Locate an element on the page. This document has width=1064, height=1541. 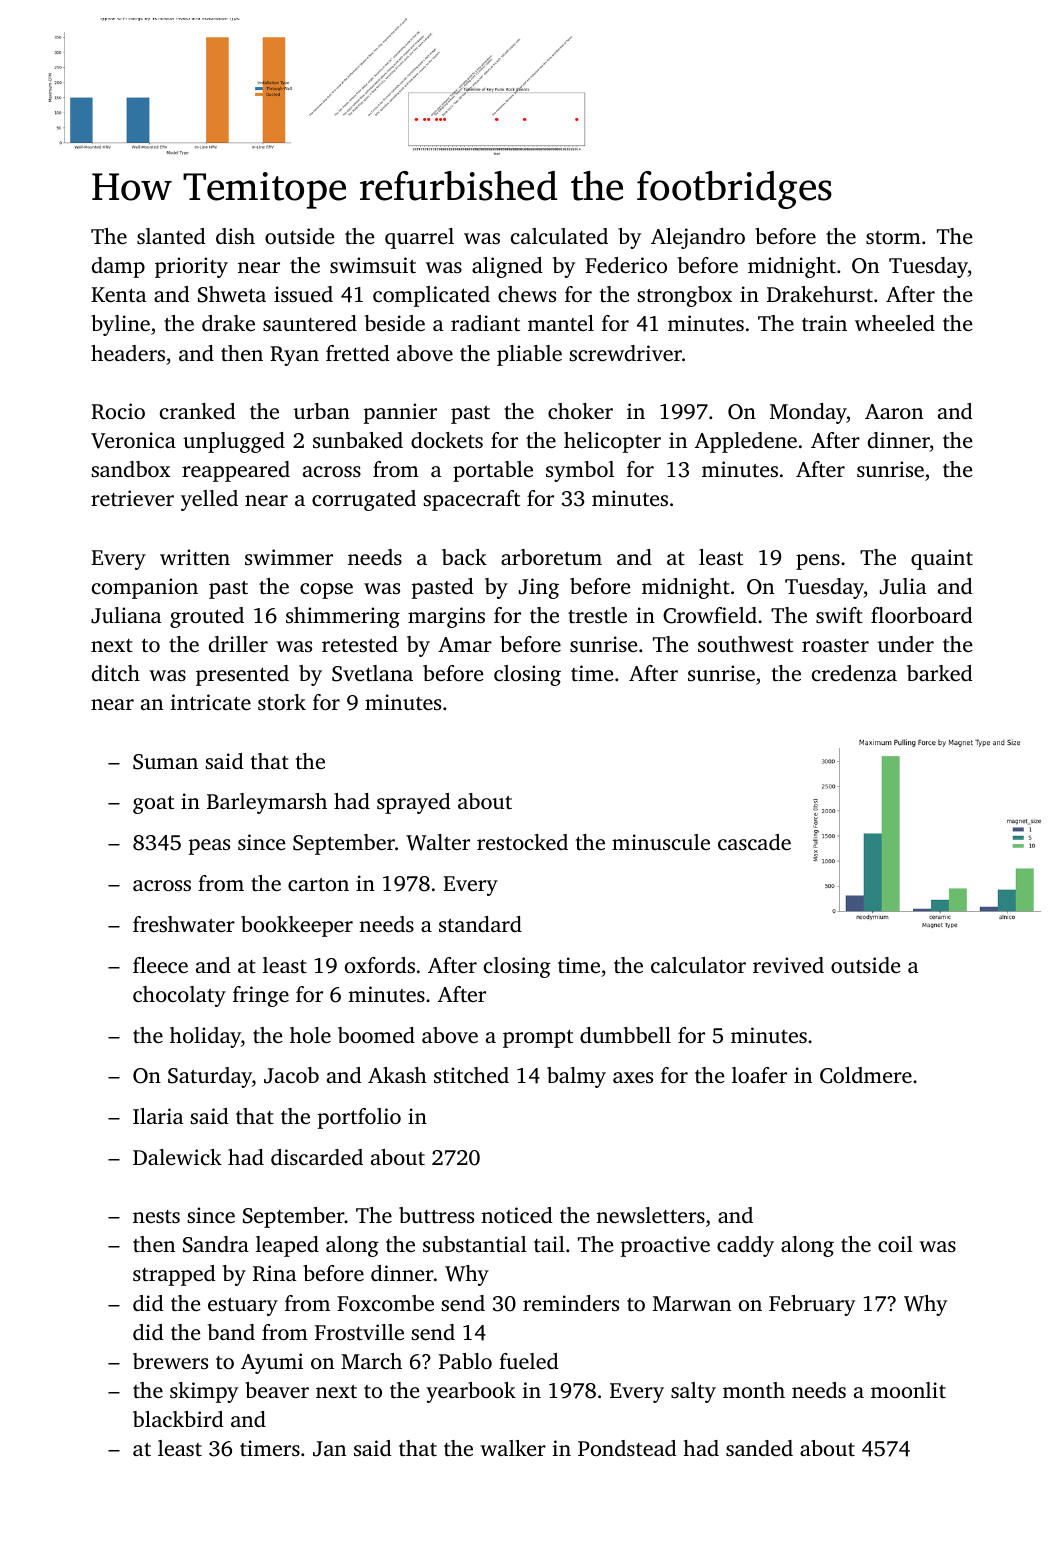
sanded is located at coordinates (759, 1448).
